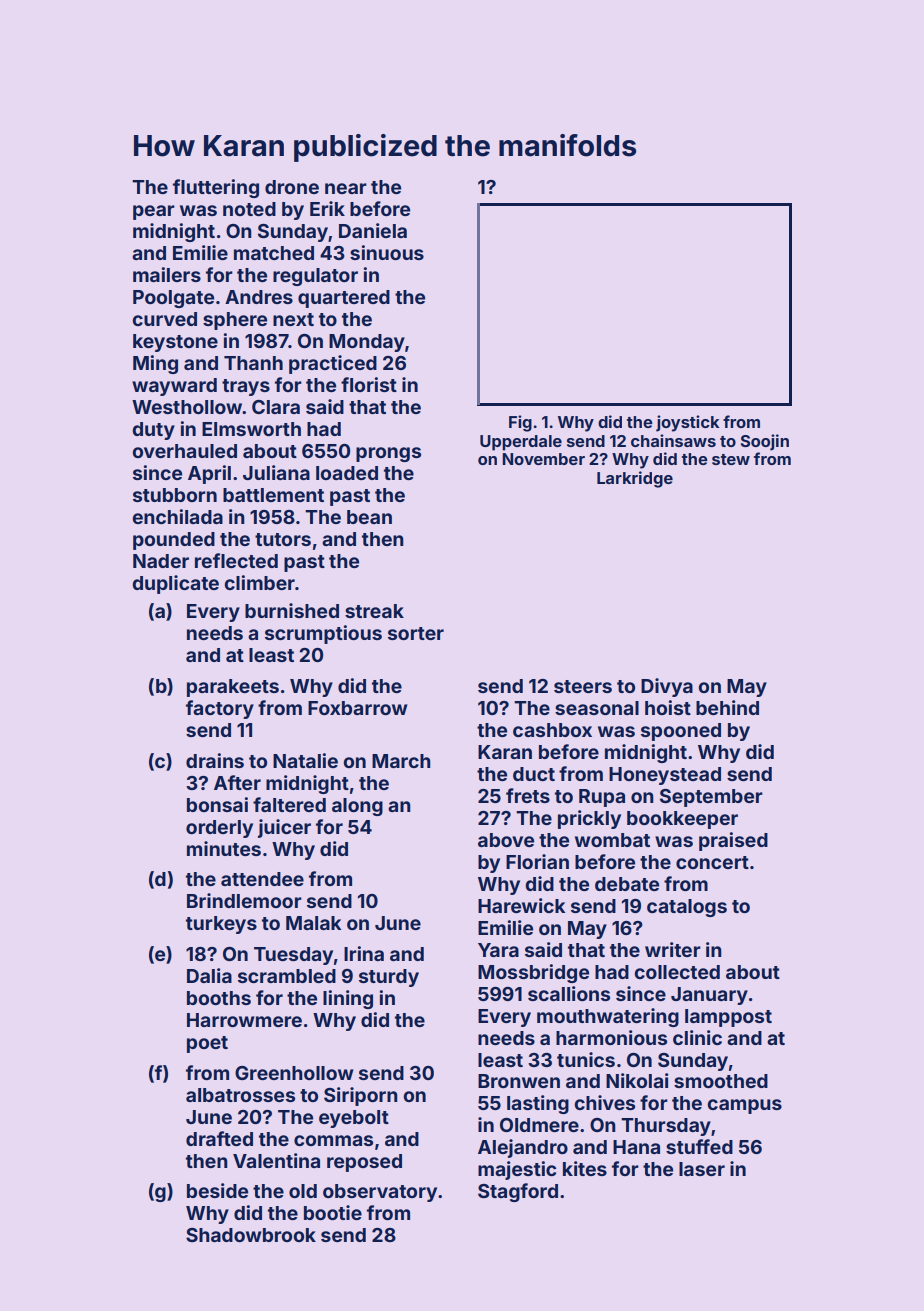 This screenshot has width=924, height=1311. I want to click on fluttering, so click(216, 188).
